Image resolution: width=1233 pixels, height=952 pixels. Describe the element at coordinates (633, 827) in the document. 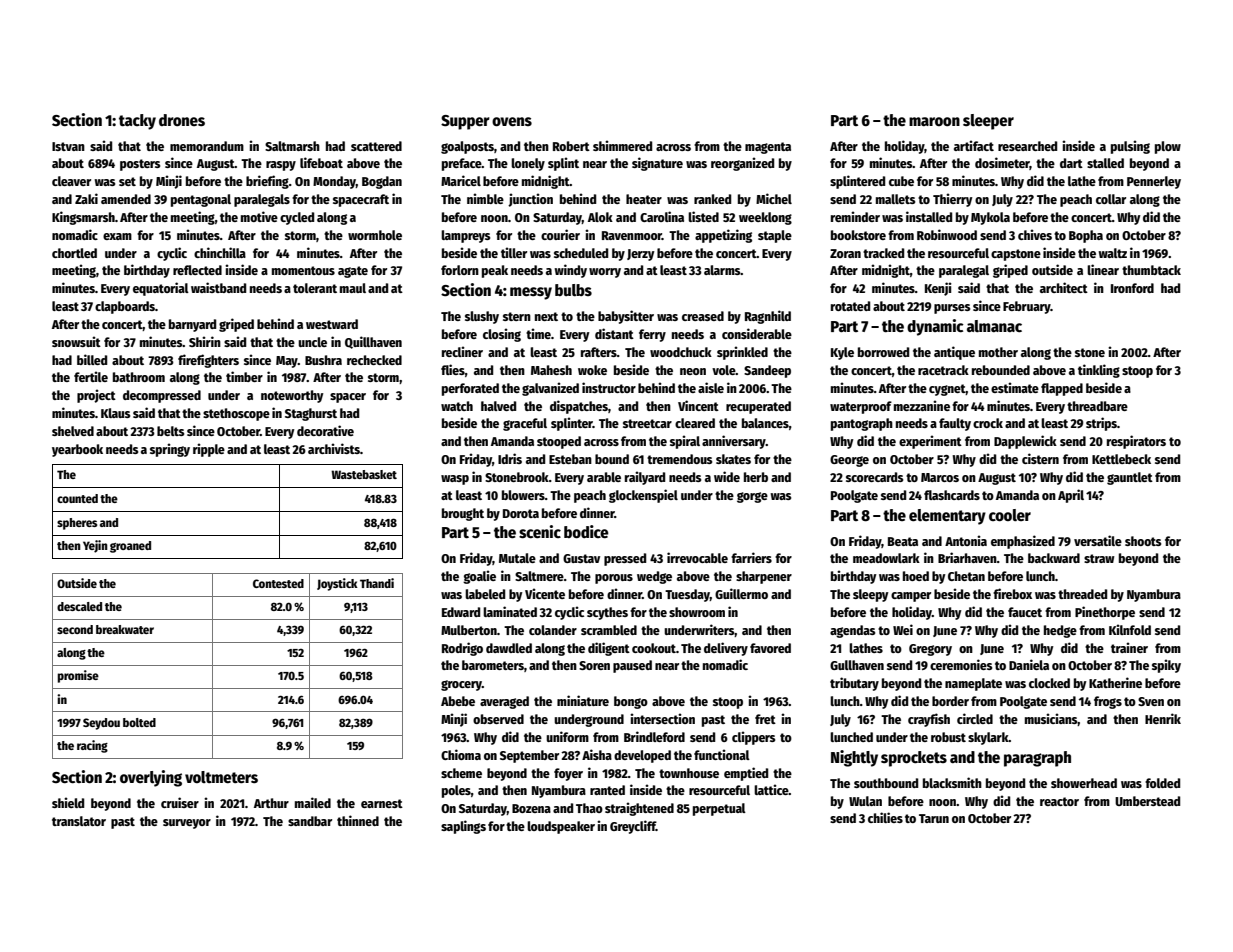

I see `Greycliff` at that location.
